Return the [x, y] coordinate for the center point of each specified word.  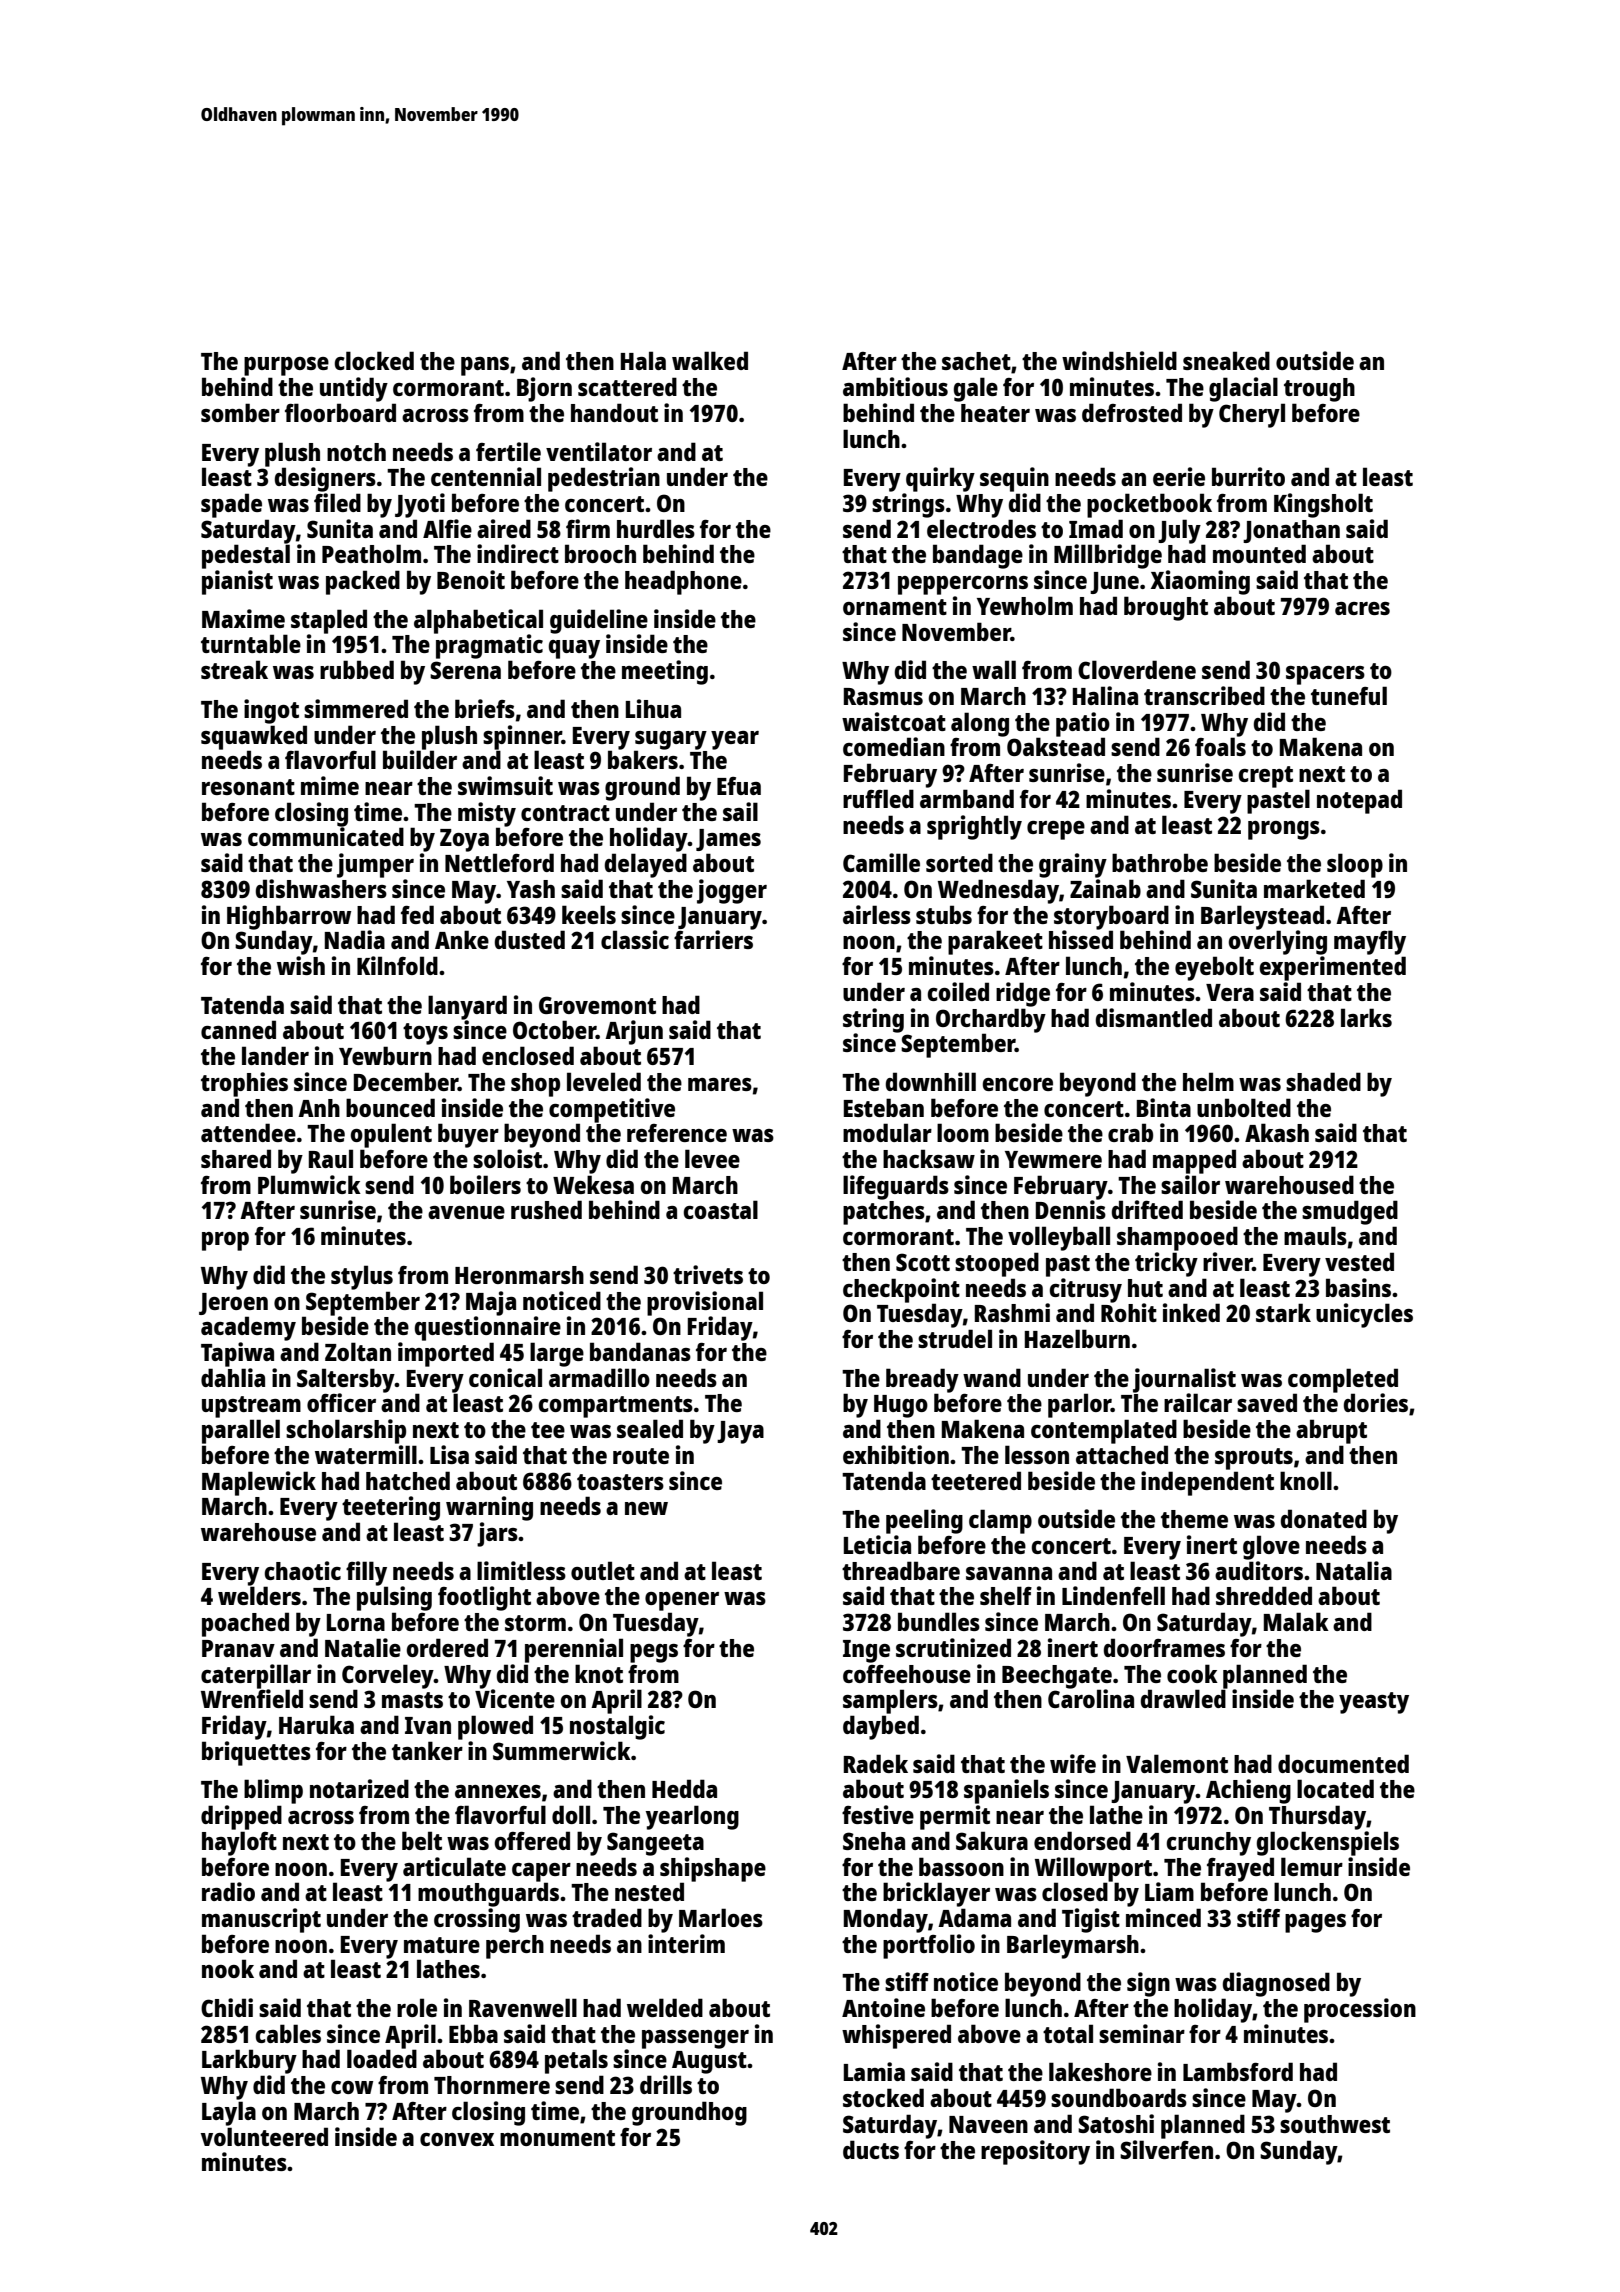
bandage [978, 556]
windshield [1119, 360]
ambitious [895, 386]
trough [1319, 390]
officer [341, 1402]
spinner [522, 737]
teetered [976, 1480]
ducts [871, 2149]
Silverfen [1166, 2149]
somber [240, 412]
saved [1267, 1402]
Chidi [227, 2007]
